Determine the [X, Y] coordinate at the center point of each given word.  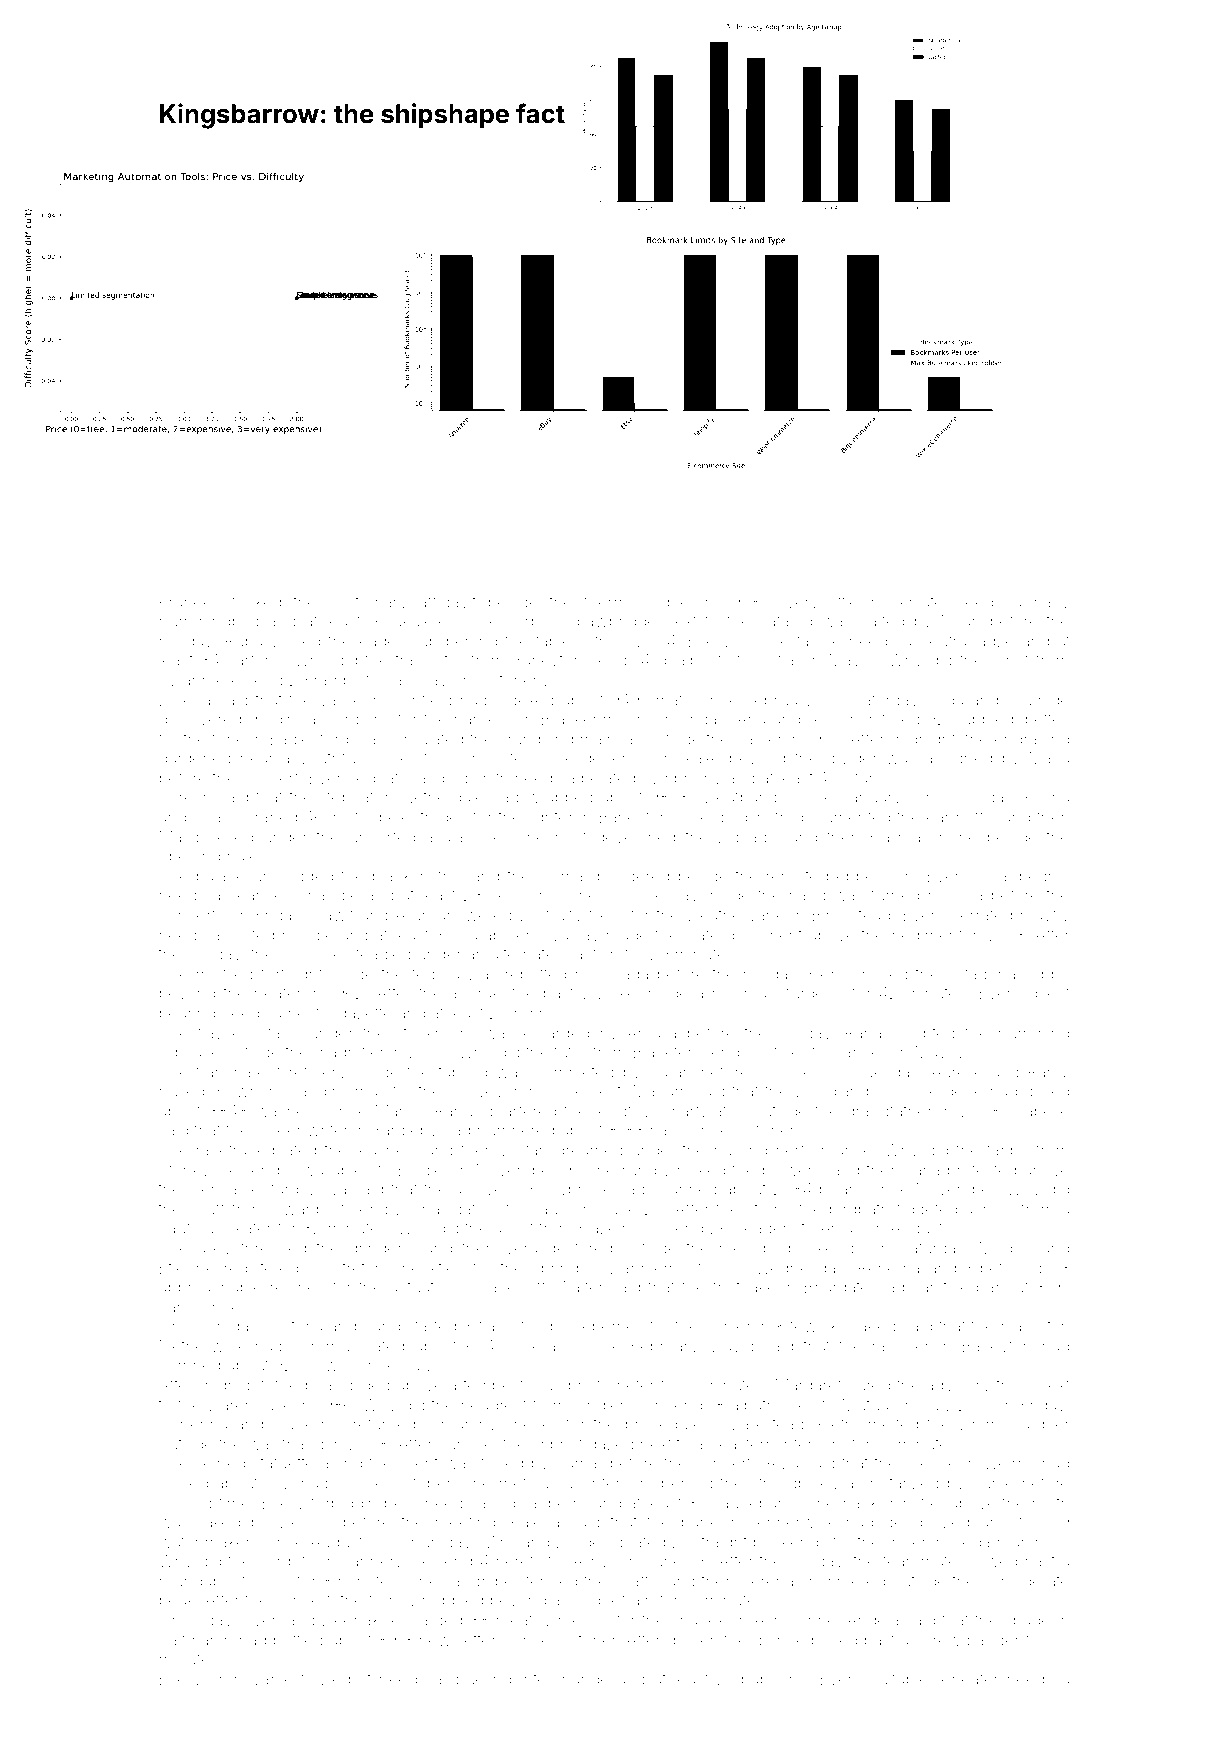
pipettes [1040, 720]
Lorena [185, 700]
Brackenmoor [592, 718]
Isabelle [1041, 1111]
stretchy [364, 1270]
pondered [633, 877]
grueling [481, 1681]
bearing [187, 1015]
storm [767, 1210]
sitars [862, 778]
